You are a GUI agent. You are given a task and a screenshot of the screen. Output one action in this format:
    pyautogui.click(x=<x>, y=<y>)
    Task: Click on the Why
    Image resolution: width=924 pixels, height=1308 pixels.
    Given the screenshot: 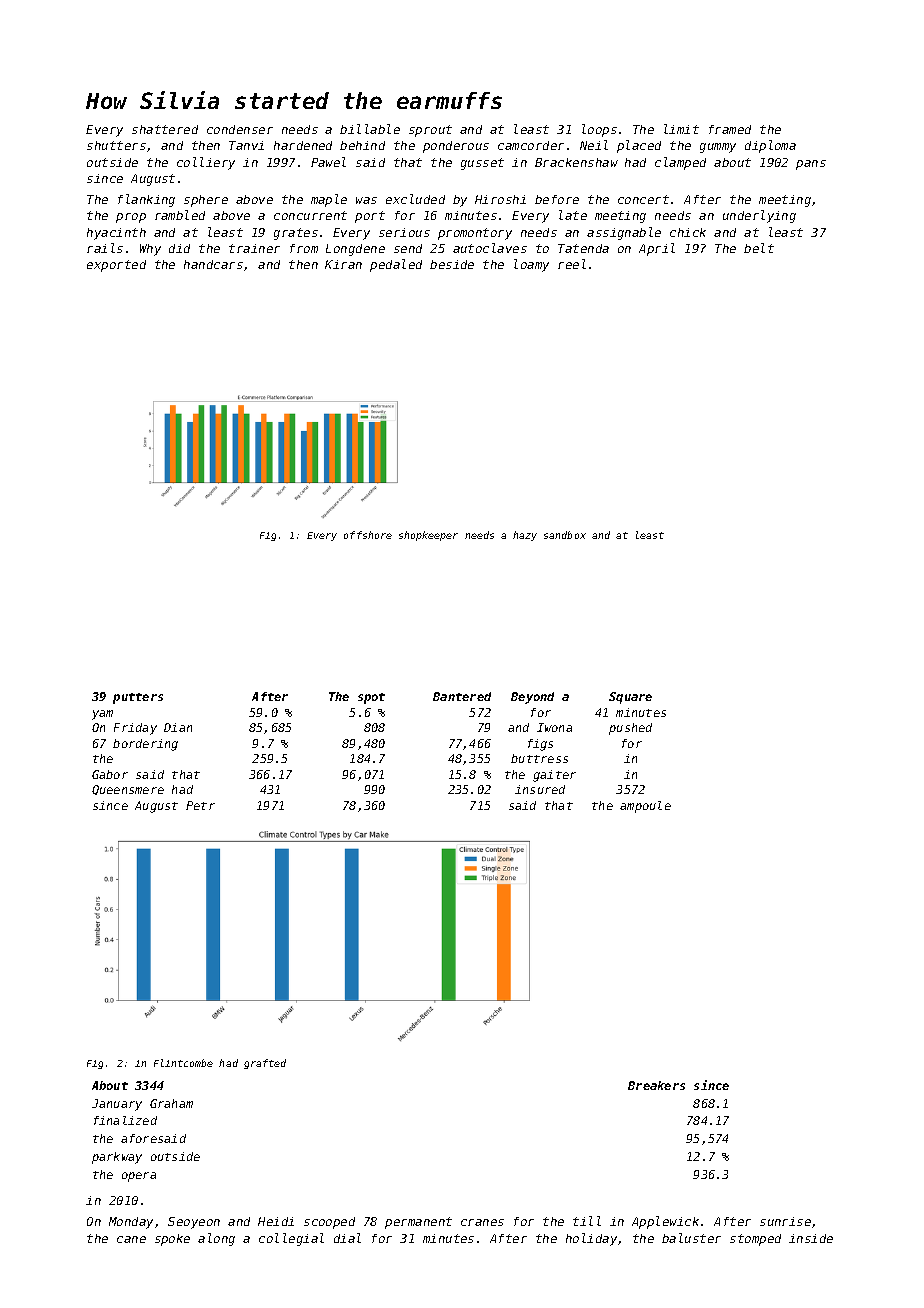 What is the action you would take?
    pyautogui.click(x=150, y=250)
